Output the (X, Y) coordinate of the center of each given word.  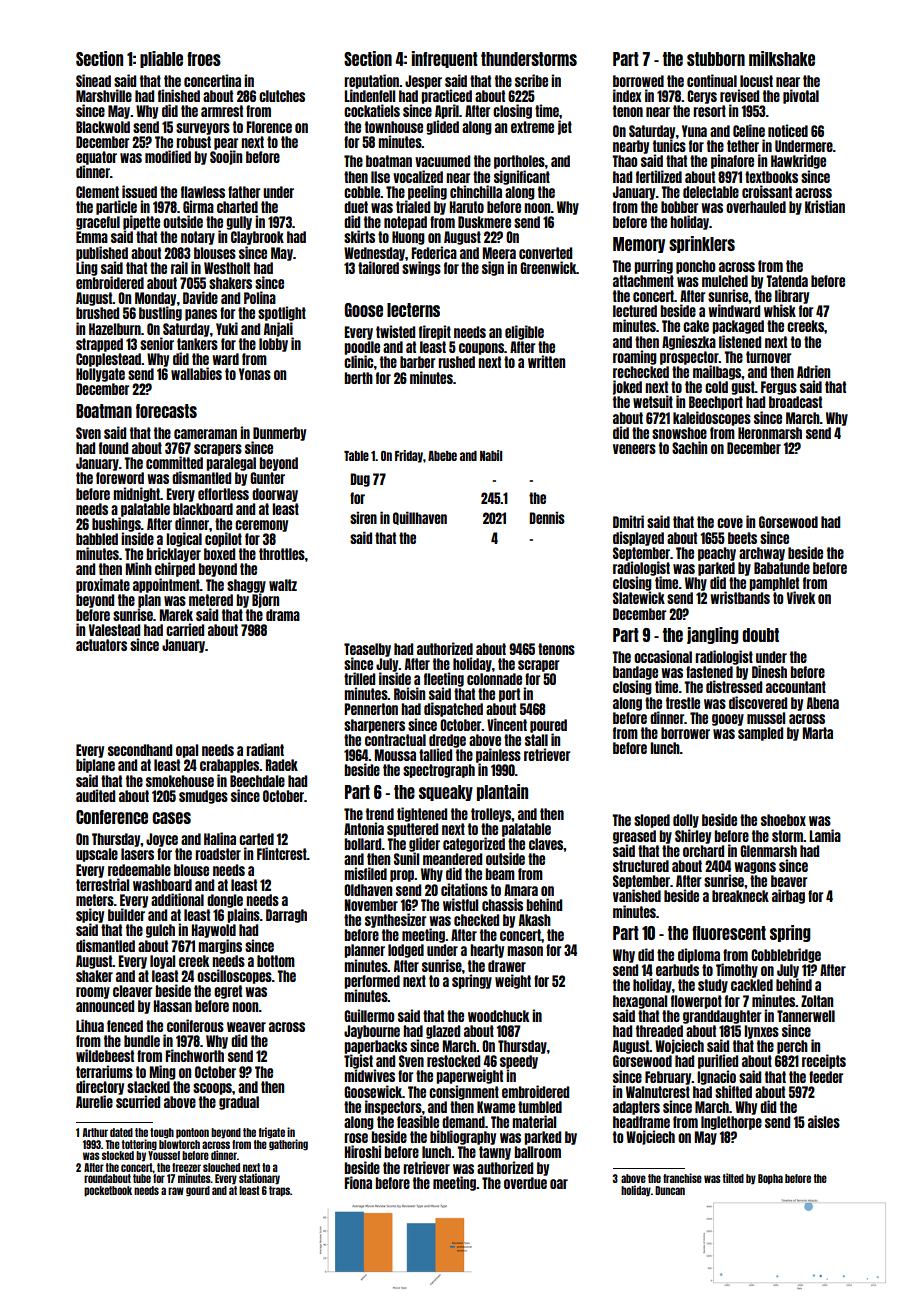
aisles (824, 1121)
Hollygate (100, 375)
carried (185, 629)
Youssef (164, 1155)
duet (356, 207)
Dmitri (628, 521)
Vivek (801, 597)
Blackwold (103, 127)
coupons (481, 349)
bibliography (463, 1137)
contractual (395, 740)
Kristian (825, 206)
